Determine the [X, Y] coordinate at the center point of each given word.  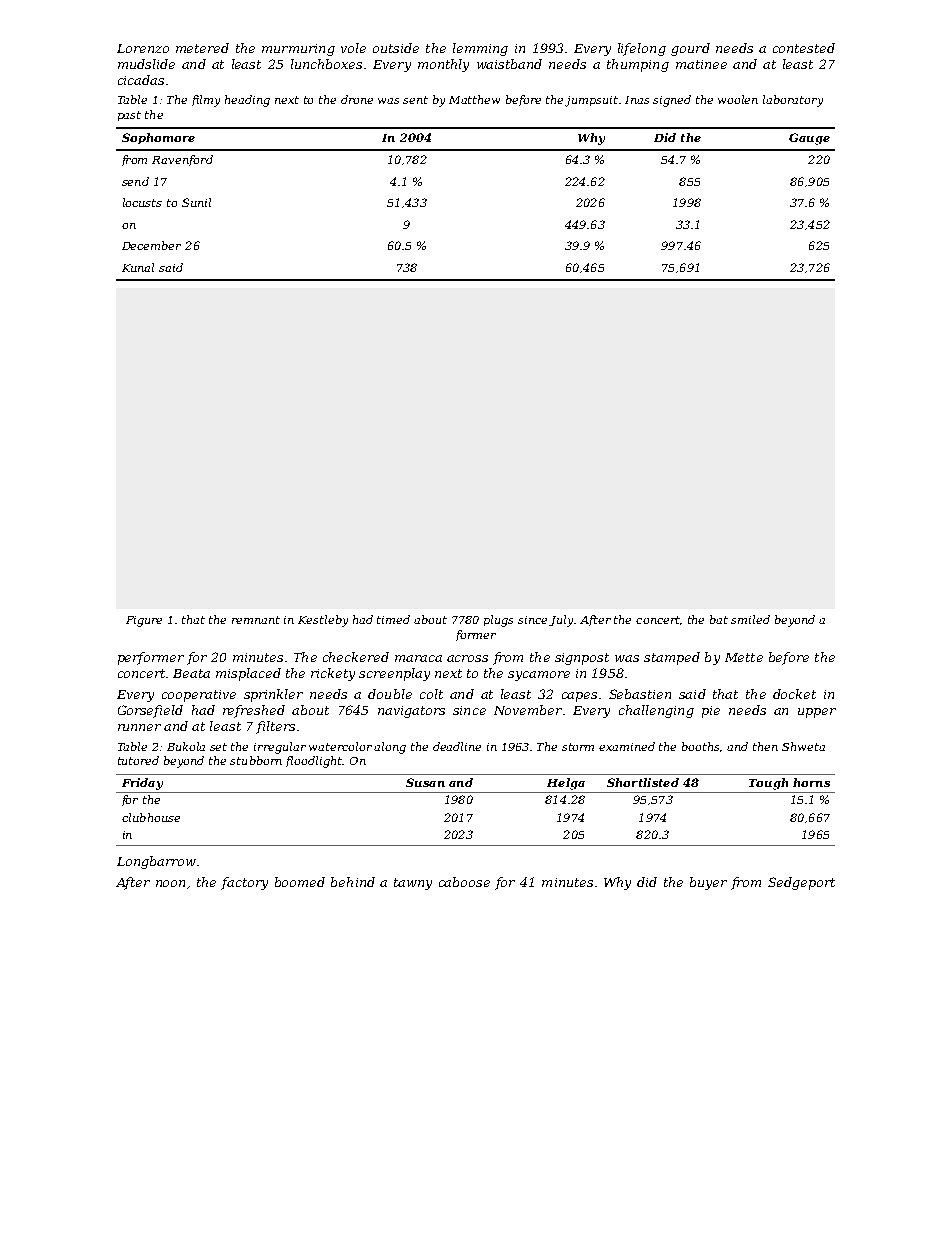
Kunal [138, 267]
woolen [738, 99]
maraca [418, 658]
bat [719, 619]
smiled [750, 619]
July [562, 621]
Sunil [196, 202]
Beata [191, 673]
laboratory [793, 101]
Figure [144, 621]
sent [415, 100]
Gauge [809, 139]
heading [247, 101]
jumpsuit [591, 101]
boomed [300, 882]
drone [357, 99]
